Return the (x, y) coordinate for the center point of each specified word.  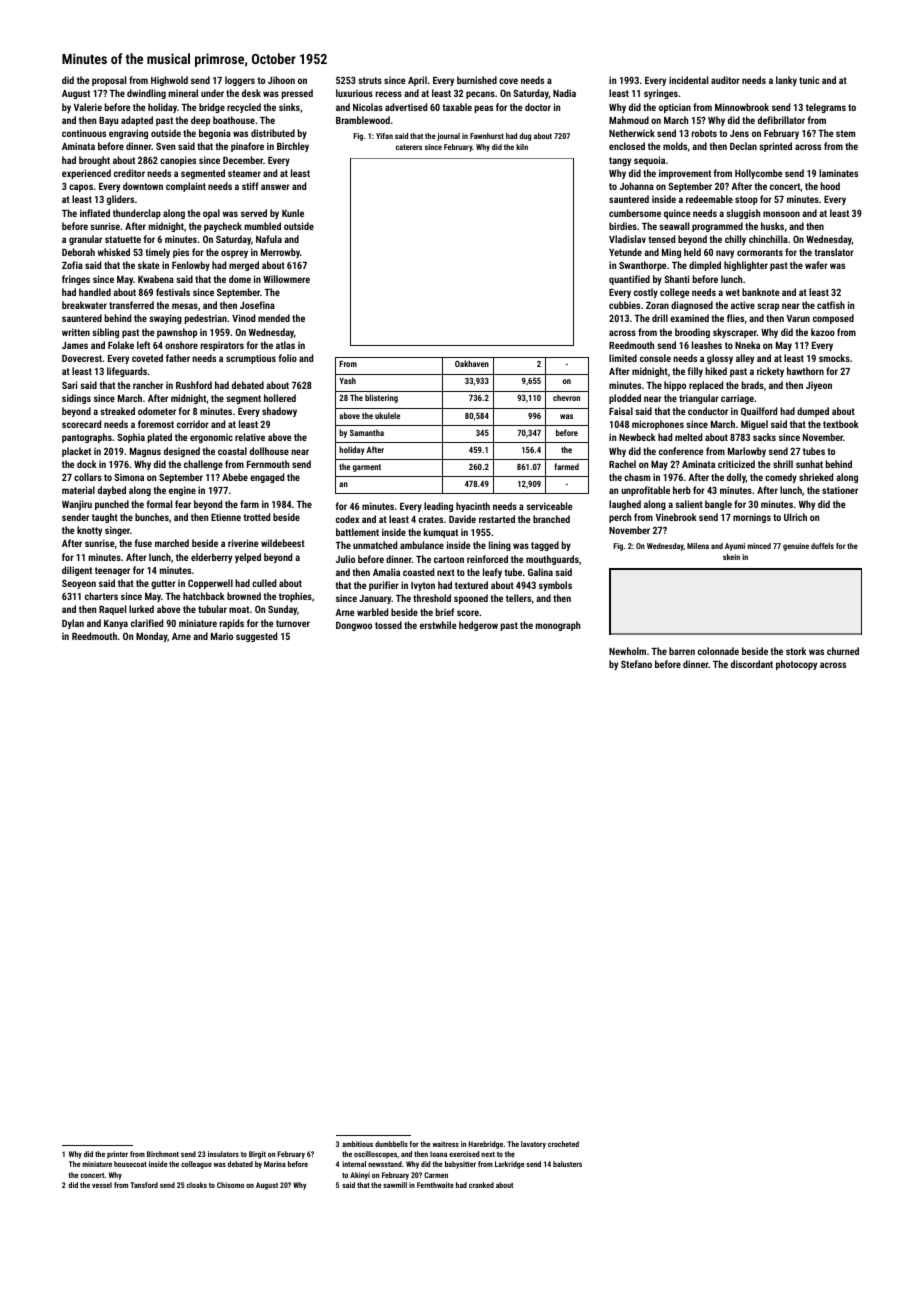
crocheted (563, 1144)
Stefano (636, 664)
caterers (409, 147)
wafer (816, 265)
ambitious (357, 1144)
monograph (558, 626)
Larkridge (510, 1165)
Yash (347, 380)
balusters (567, 1164)
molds (675, 146)
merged (244, 266)
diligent (77, 571)
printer (117, 1155)
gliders (120, 200)
